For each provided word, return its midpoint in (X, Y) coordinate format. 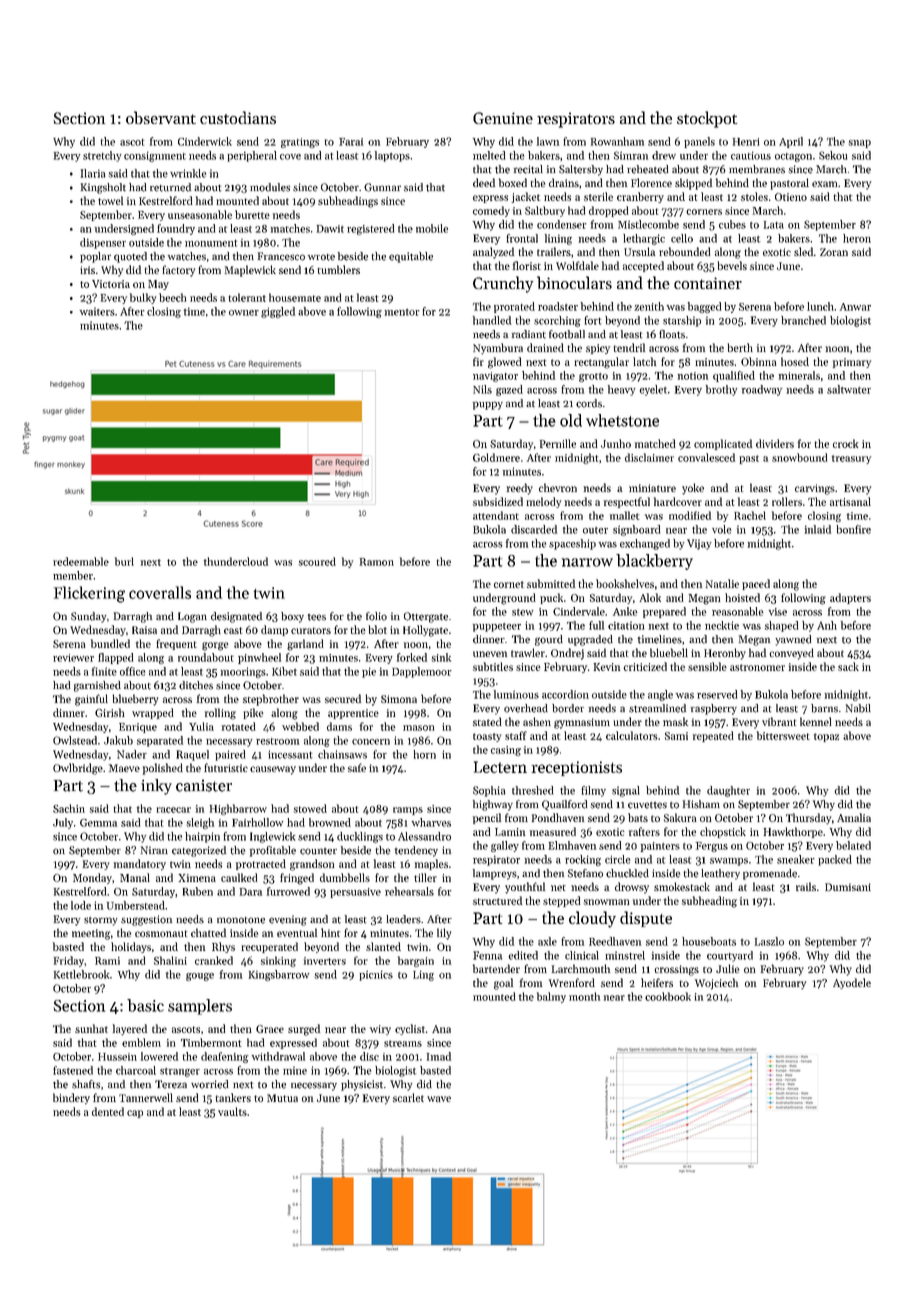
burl (124, 561)
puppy (488, 405)
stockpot (707, 119)
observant (161, 117)
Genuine (503, 118)
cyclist (410, 1029)
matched (655, 443)
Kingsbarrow (279, 975)
